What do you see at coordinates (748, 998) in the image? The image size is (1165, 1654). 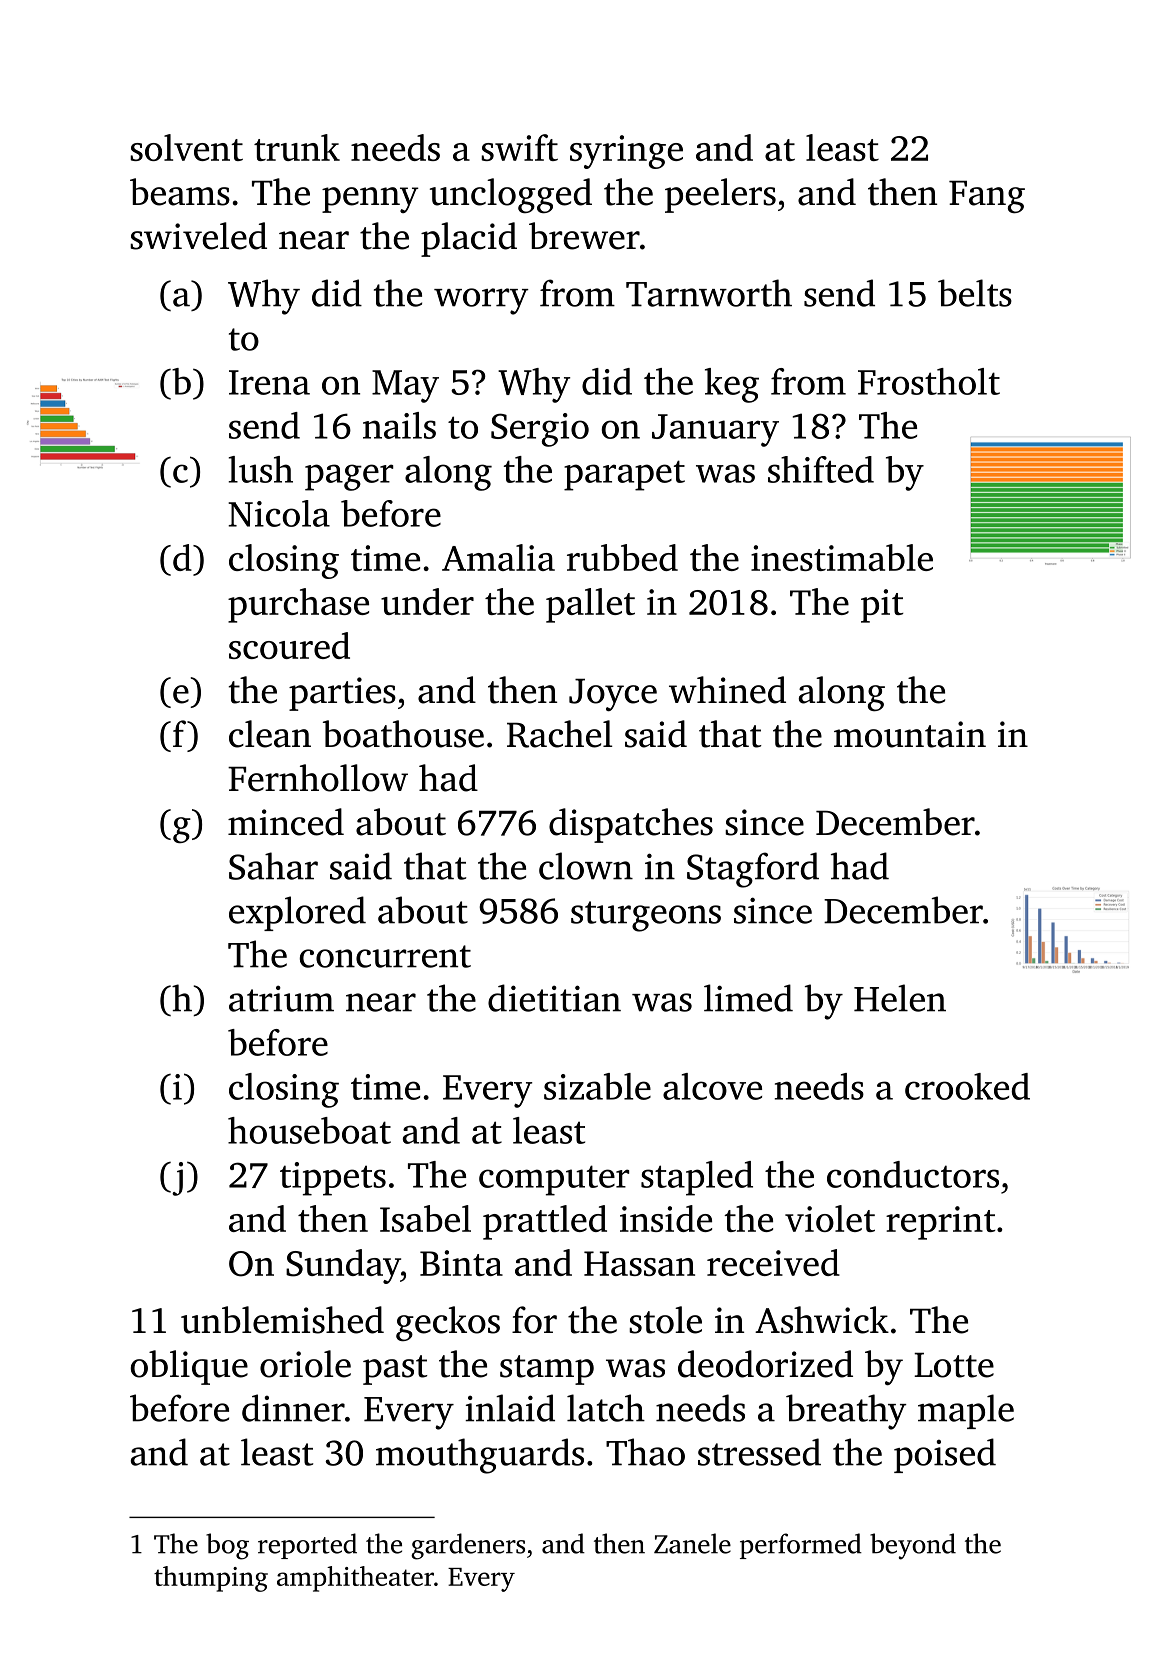 I see `limed` at bounding box center [748, 998].
